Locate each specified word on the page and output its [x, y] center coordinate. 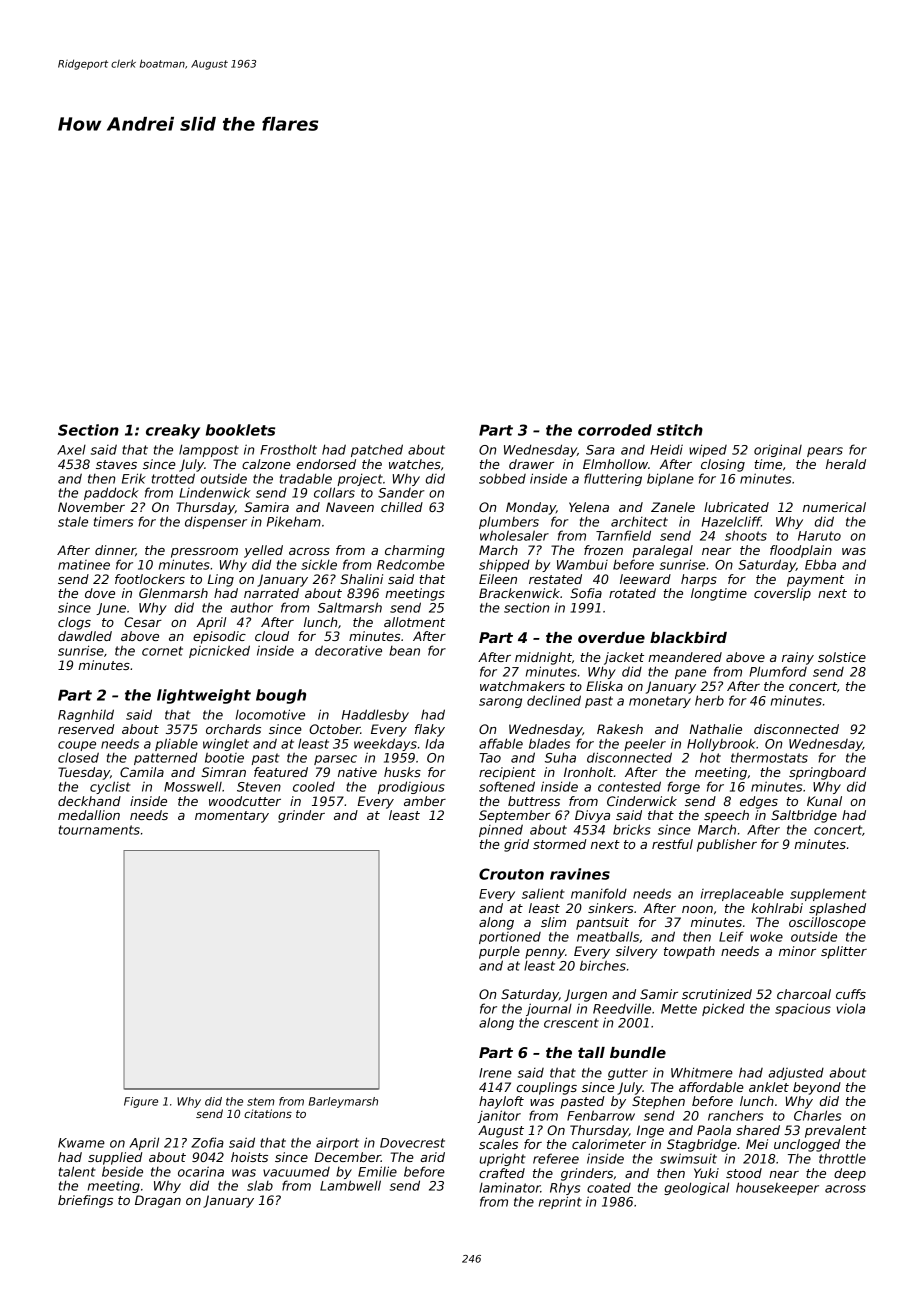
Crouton [511, 874]
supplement [828, 895]
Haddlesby [375, 715]
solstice [842, 657]
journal [549, 1009]
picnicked [219, 651]
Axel [71, 450]
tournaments [99, 830]
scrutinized [717, 994]
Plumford [778, 671]
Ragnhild [86, 715]
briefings [85, 1201]
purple [499, 952]
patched [377, 450]
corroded [615, 430]
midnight [543, 658]
